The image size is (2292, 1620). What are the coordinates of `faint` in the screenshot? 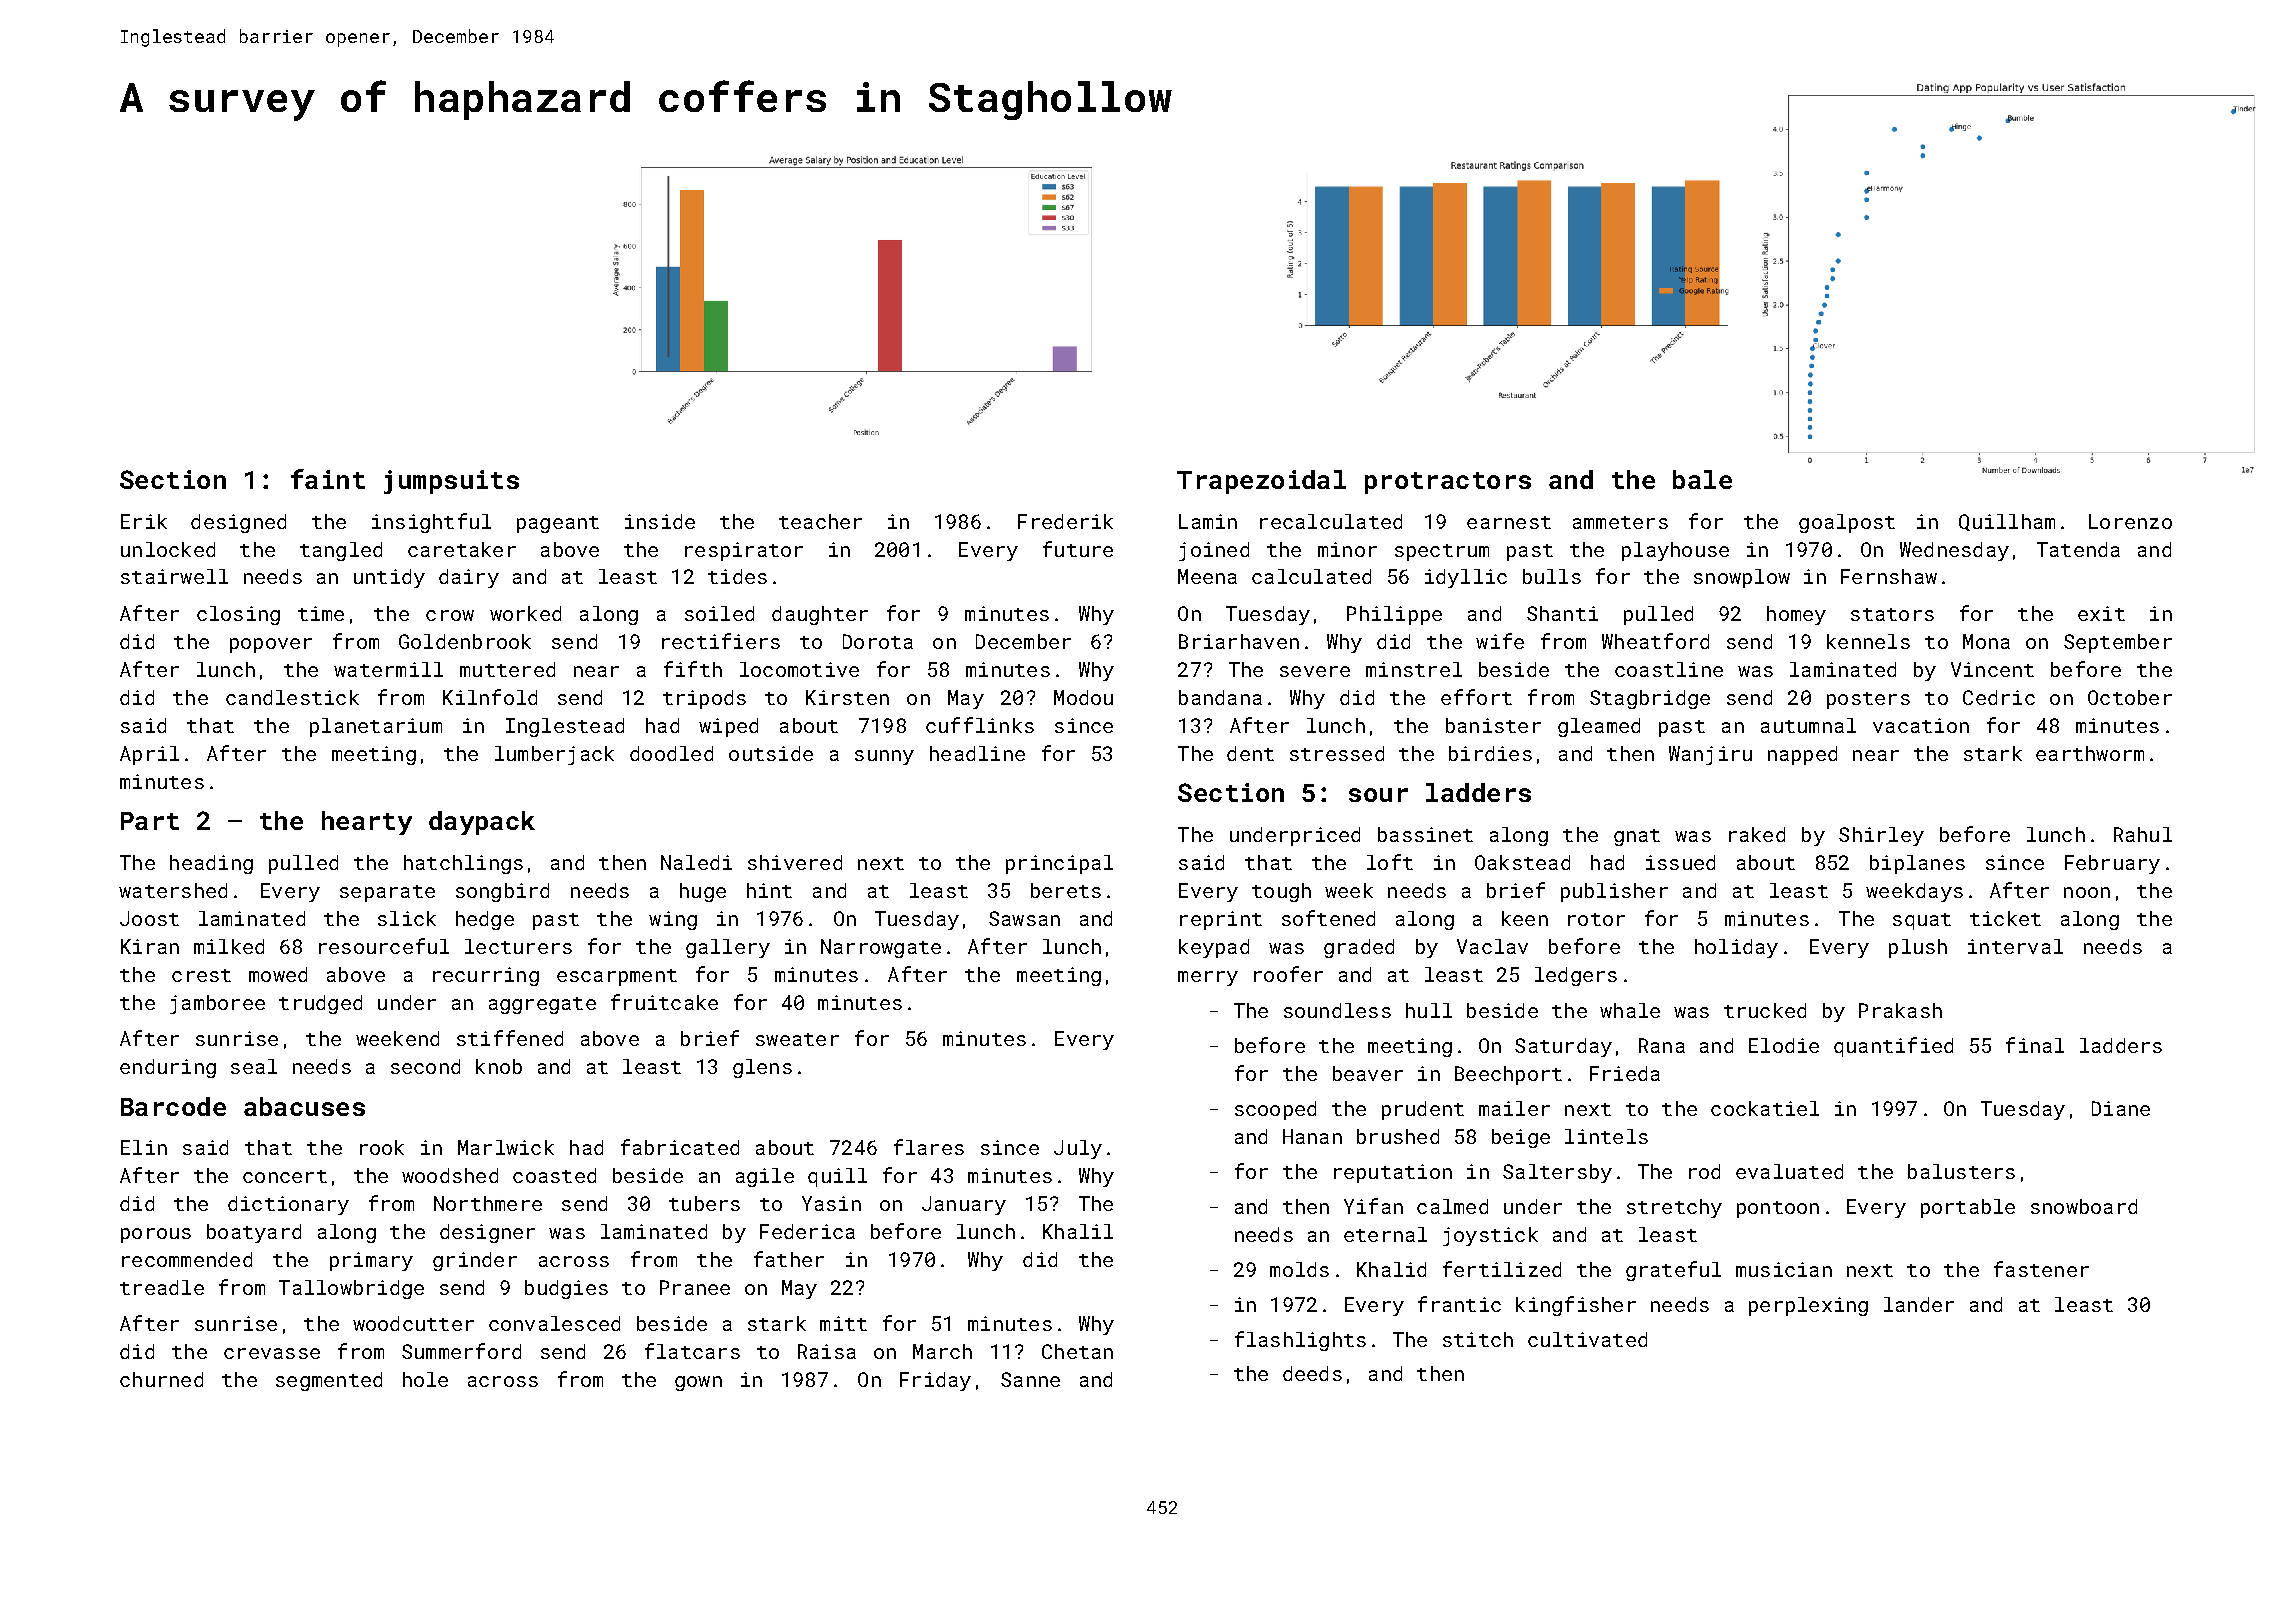 It's located at (328, 479).
